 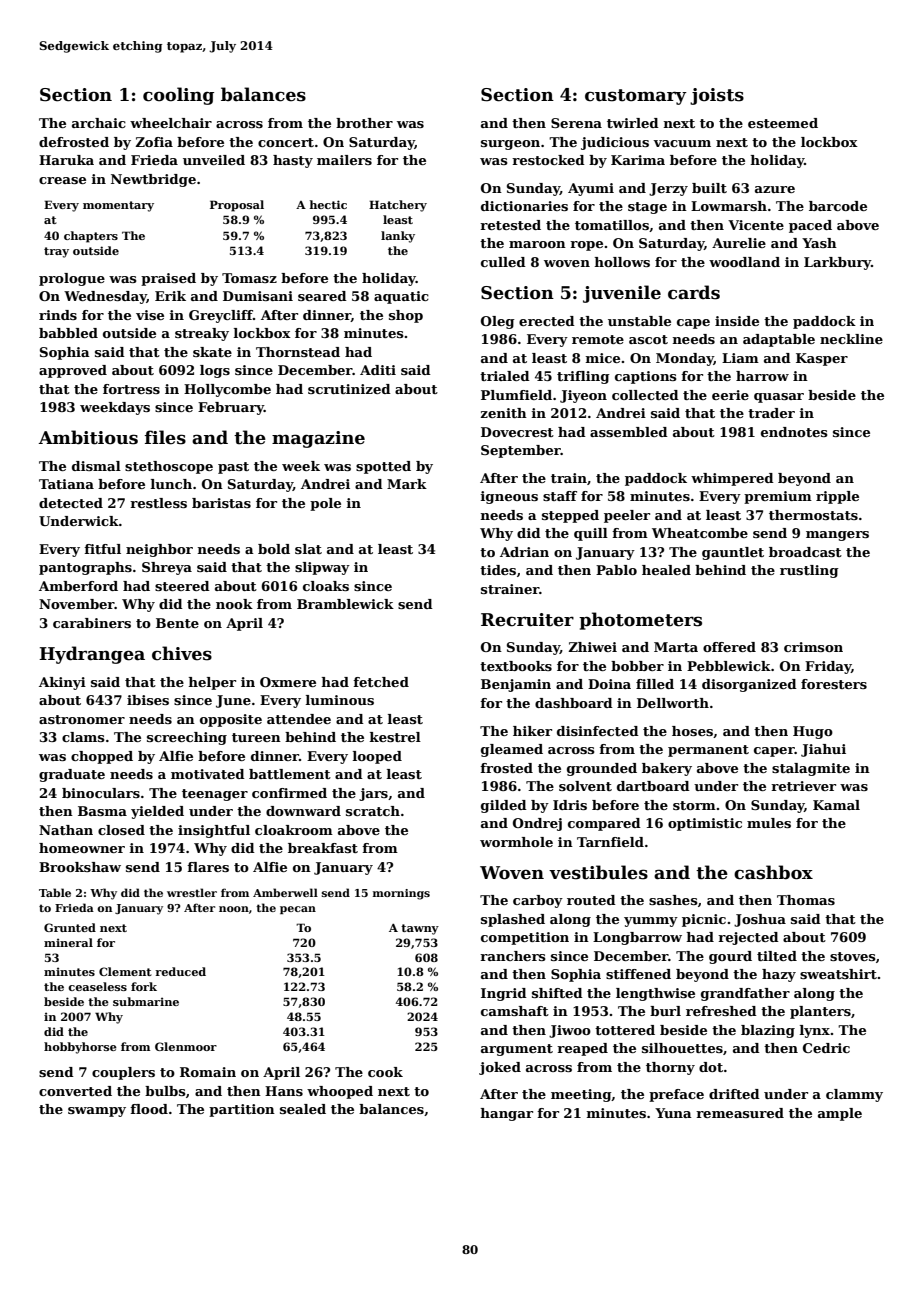 I want to click on foresters, so click(x=834, y=684).
